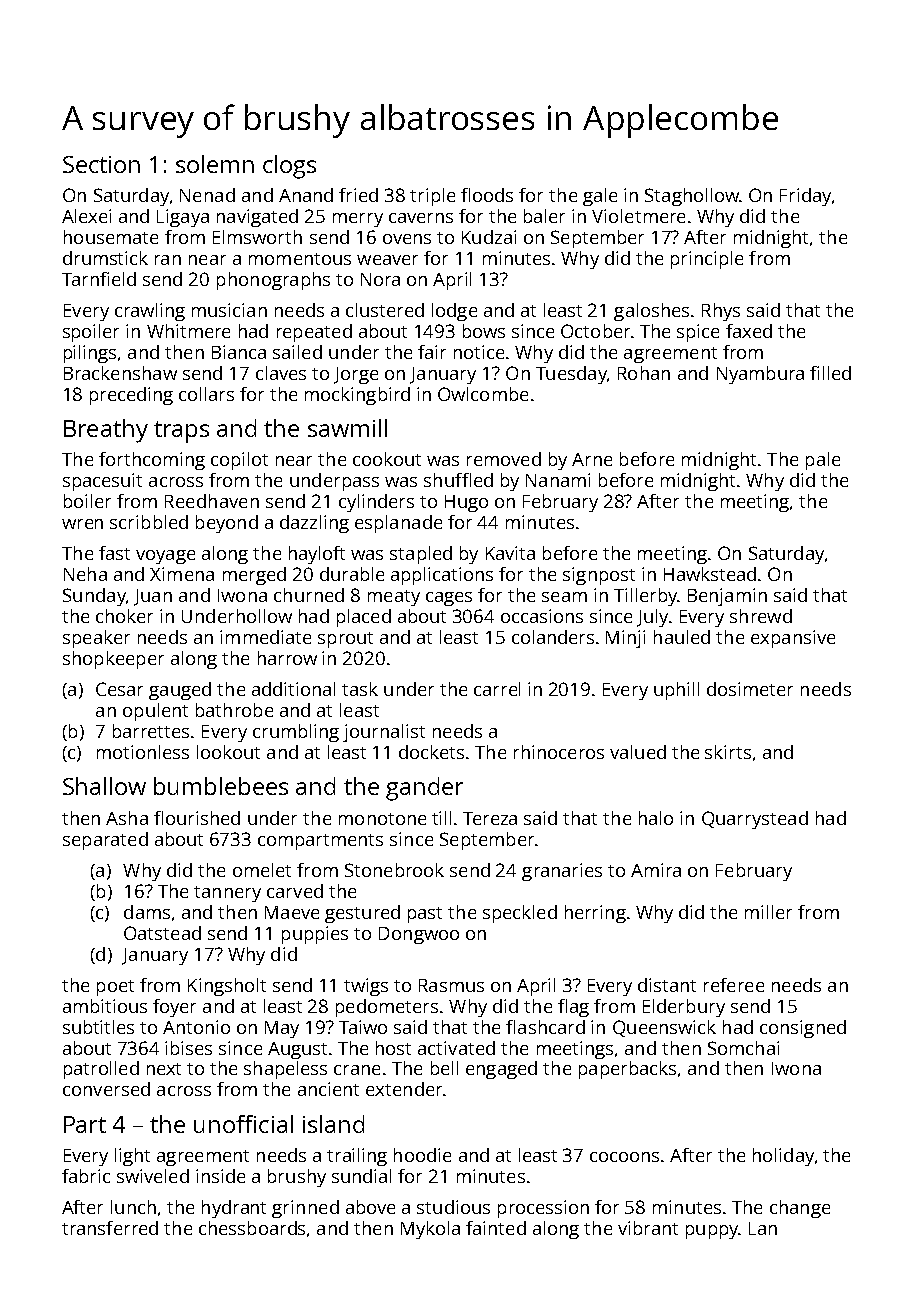 This screenshot has height=1308, width=924. I want to click on flashcard, so click(545, 1027).
